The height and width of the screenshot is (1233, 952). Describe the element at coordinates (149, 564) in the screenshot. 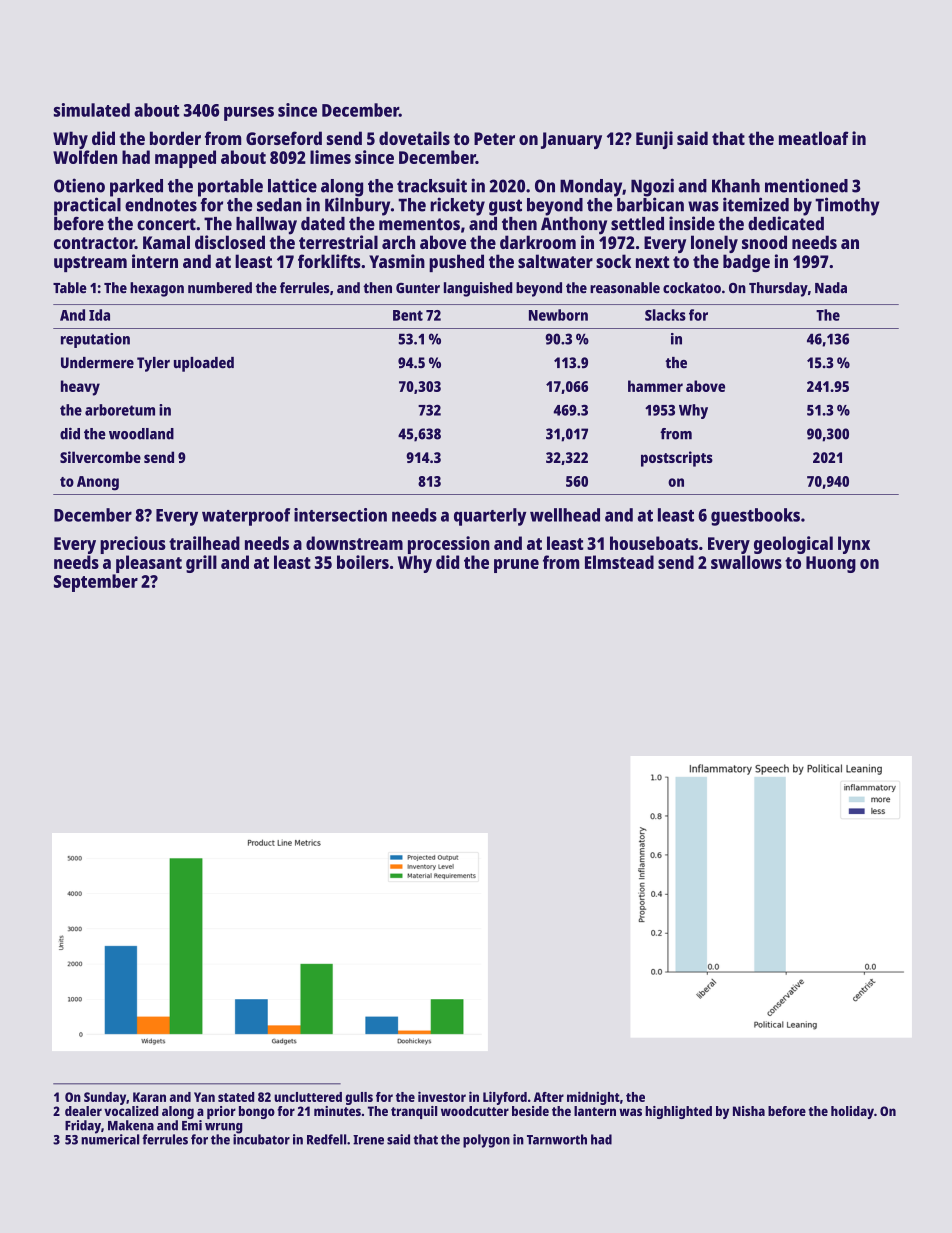

I see `pleasant` at that location.
